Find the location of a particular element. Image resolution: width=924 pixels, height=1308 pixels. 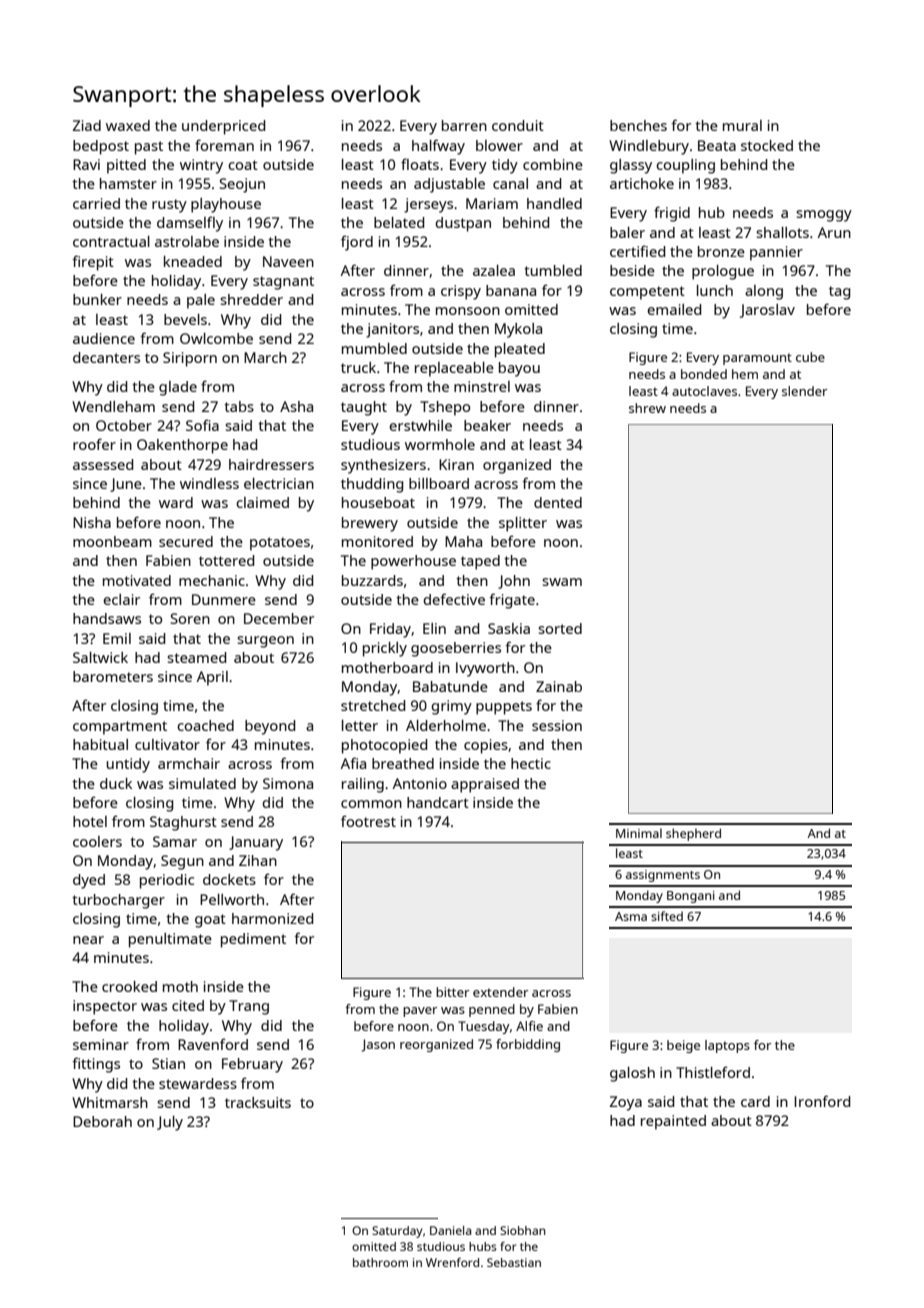

shepherd is located at coordinates (693, 834).
